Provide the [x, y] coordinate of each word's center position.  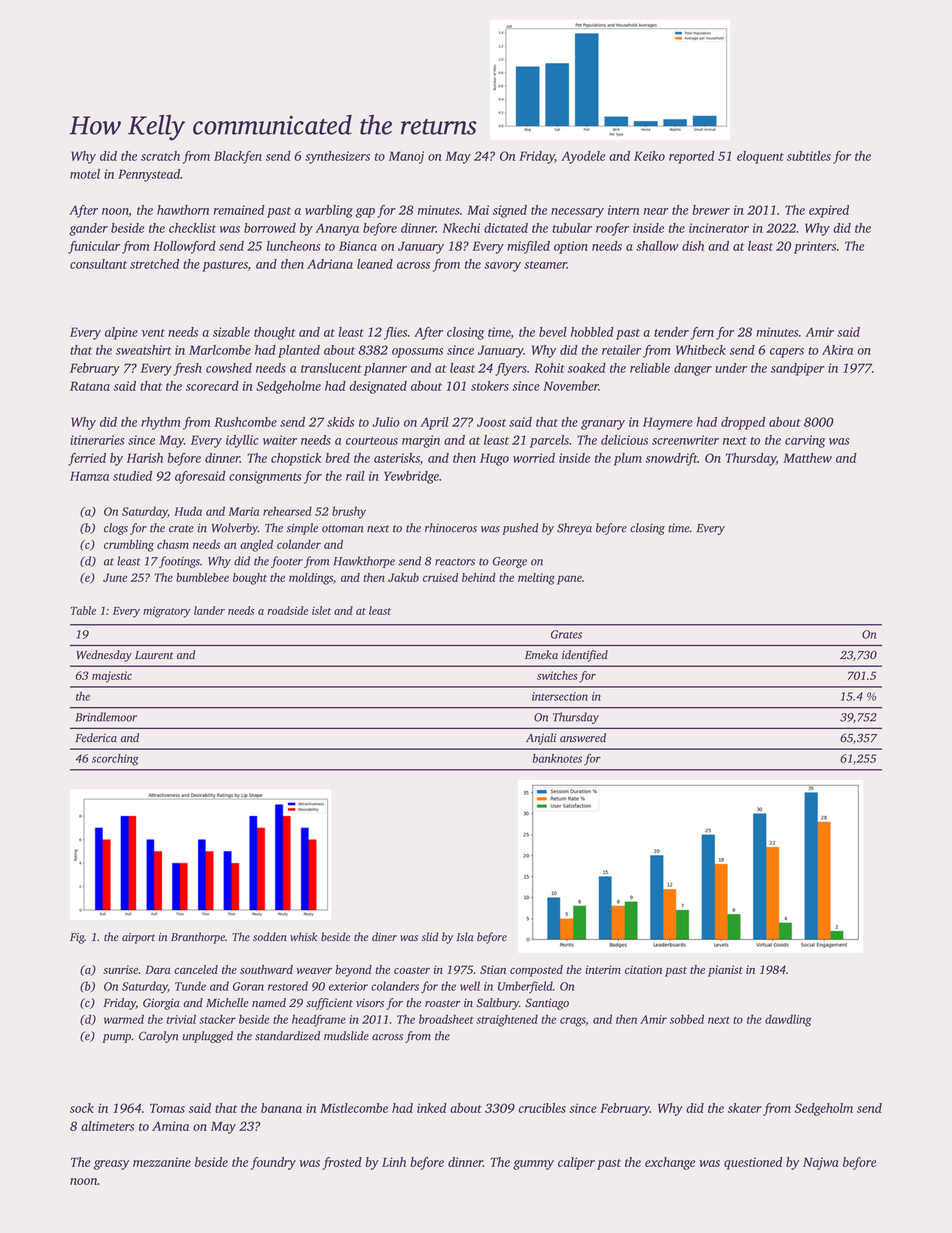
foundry [273, 1163]
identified [585, 656]
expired [829, 211]
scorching [115, 760]
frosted [342, 1163]
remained [239, 210]
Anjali [541, 739]
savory [502, 267]
